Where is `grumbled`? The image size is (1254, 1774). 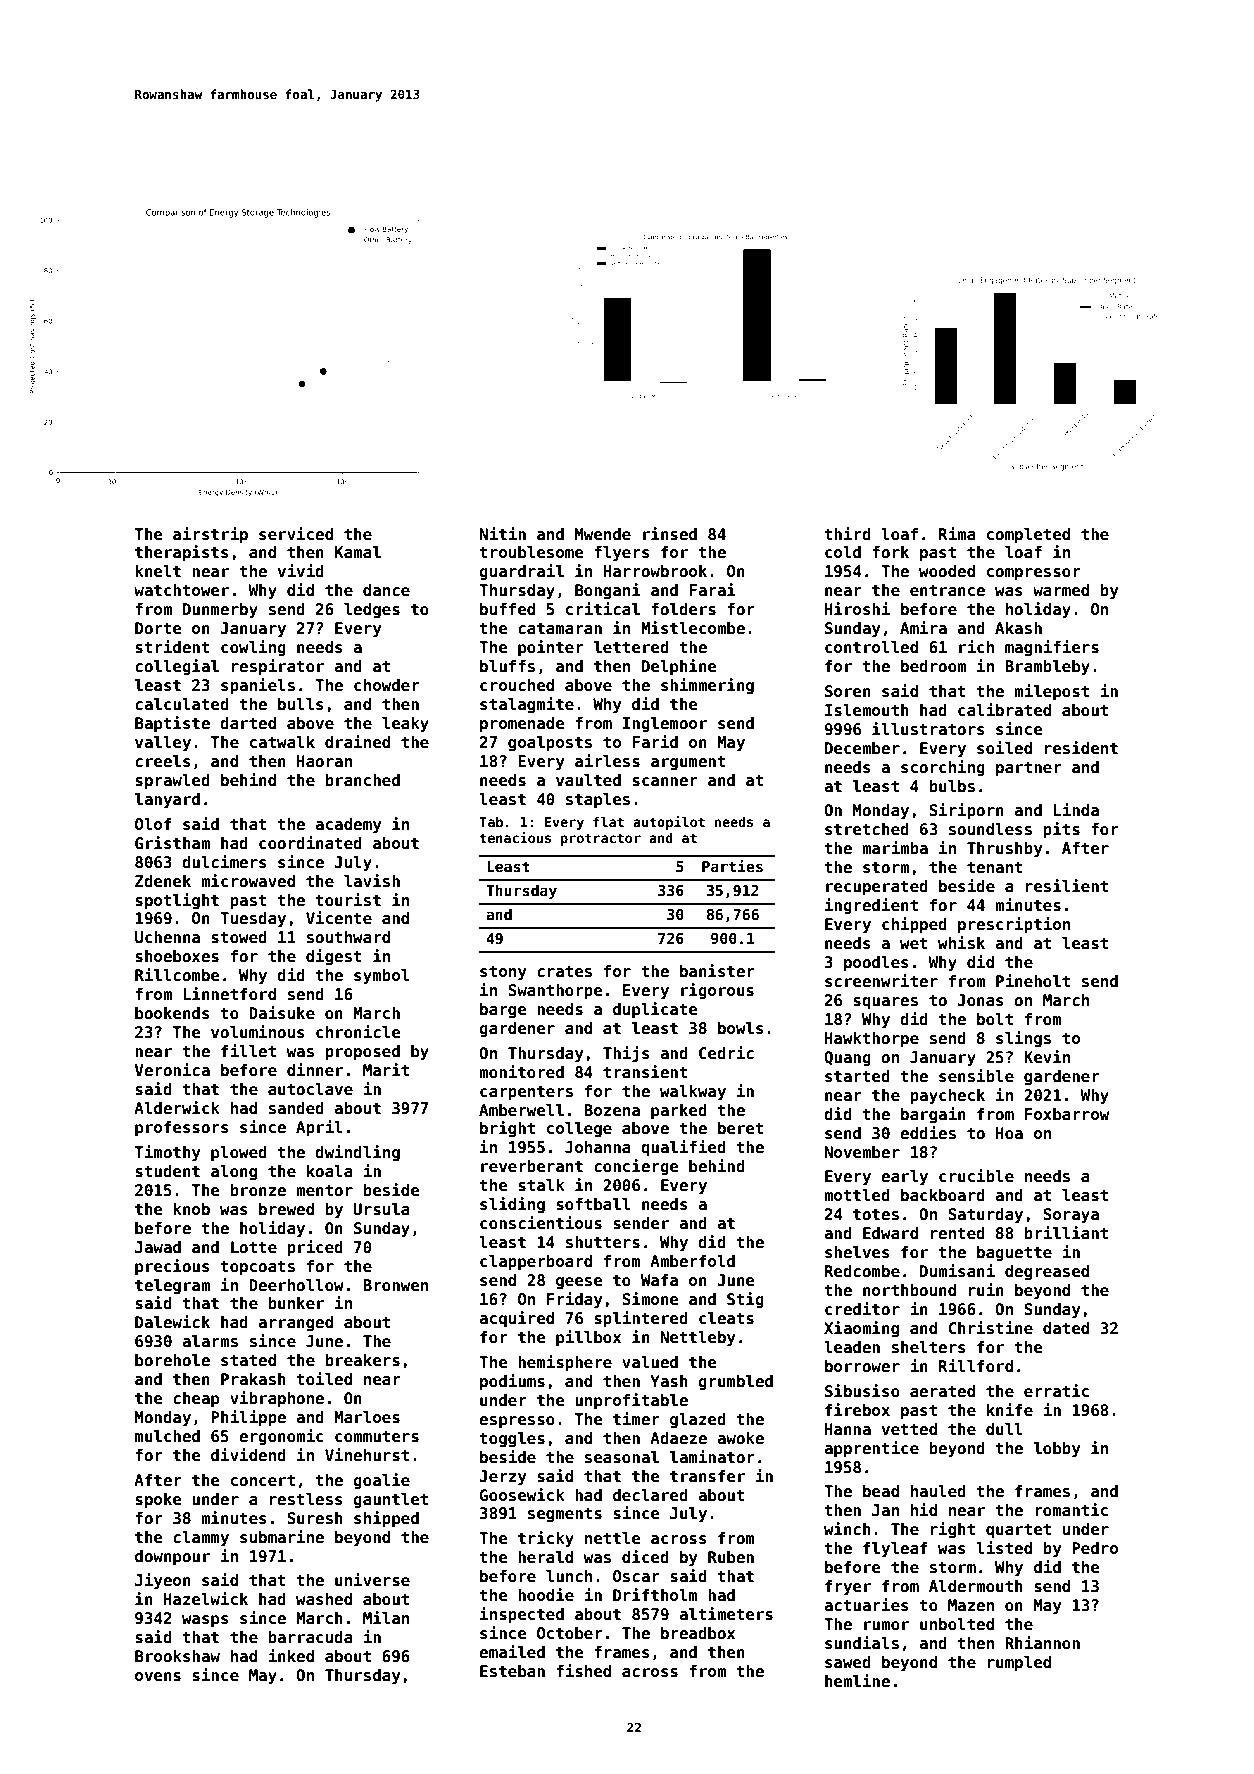
grumbled is located at coordinates (735, 1382).
